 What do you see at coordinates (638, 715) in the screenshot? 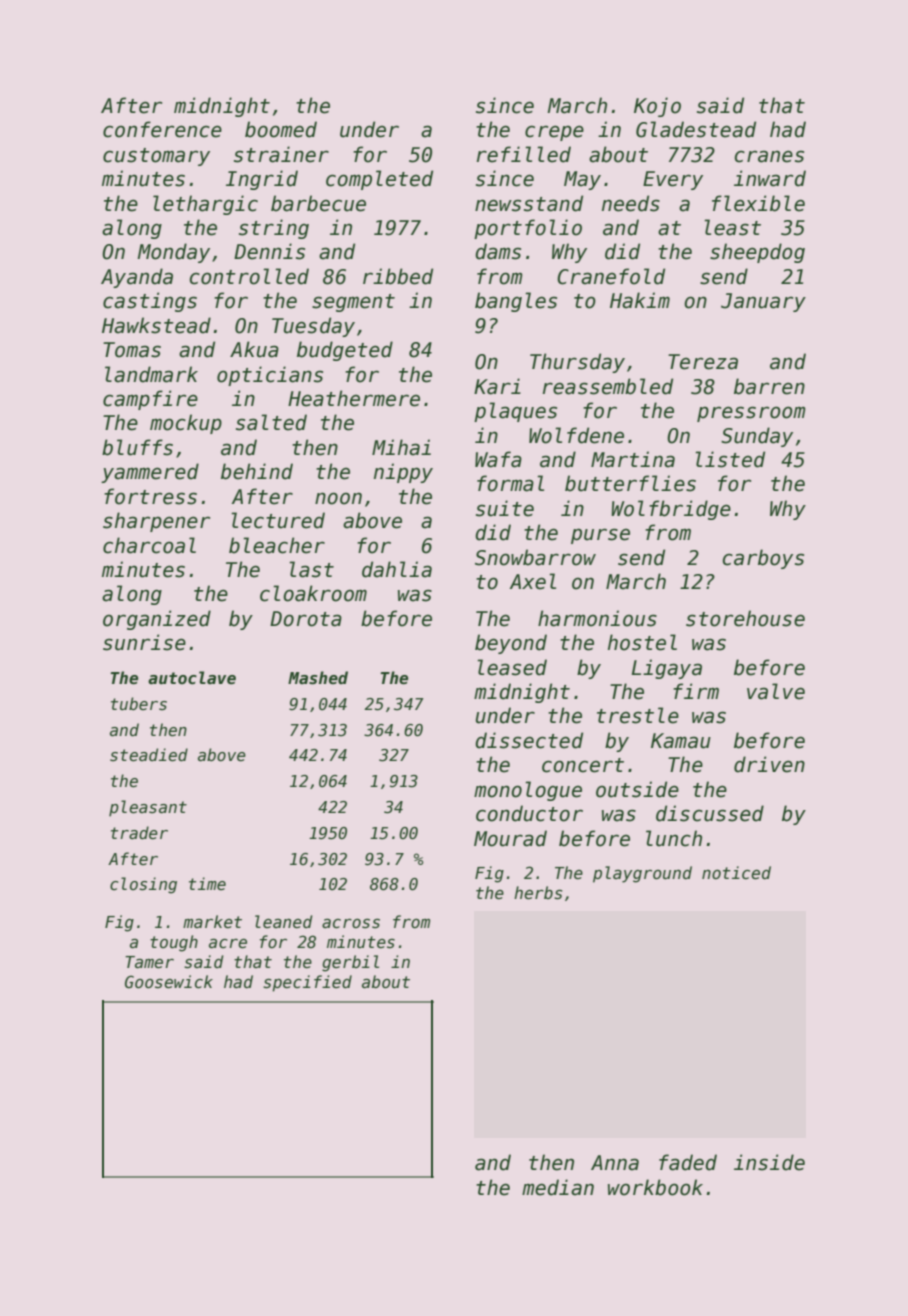
I see `trestle` at bounding box center [638, 715].
